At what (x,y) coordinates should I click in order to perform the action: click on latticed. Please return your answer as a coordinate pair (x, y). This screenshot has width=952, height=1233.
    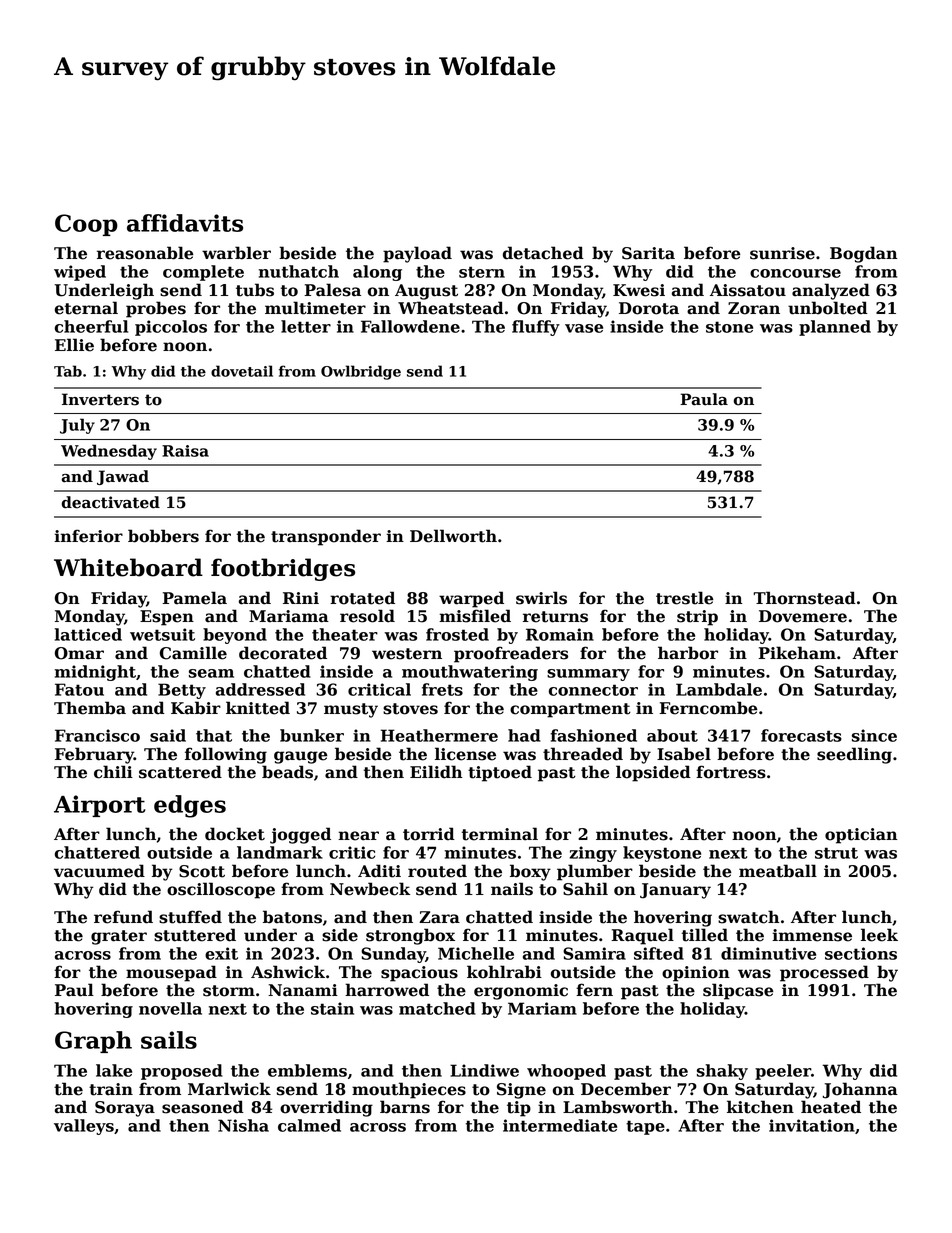
    Looking at the image, I should click on (88, 634).
